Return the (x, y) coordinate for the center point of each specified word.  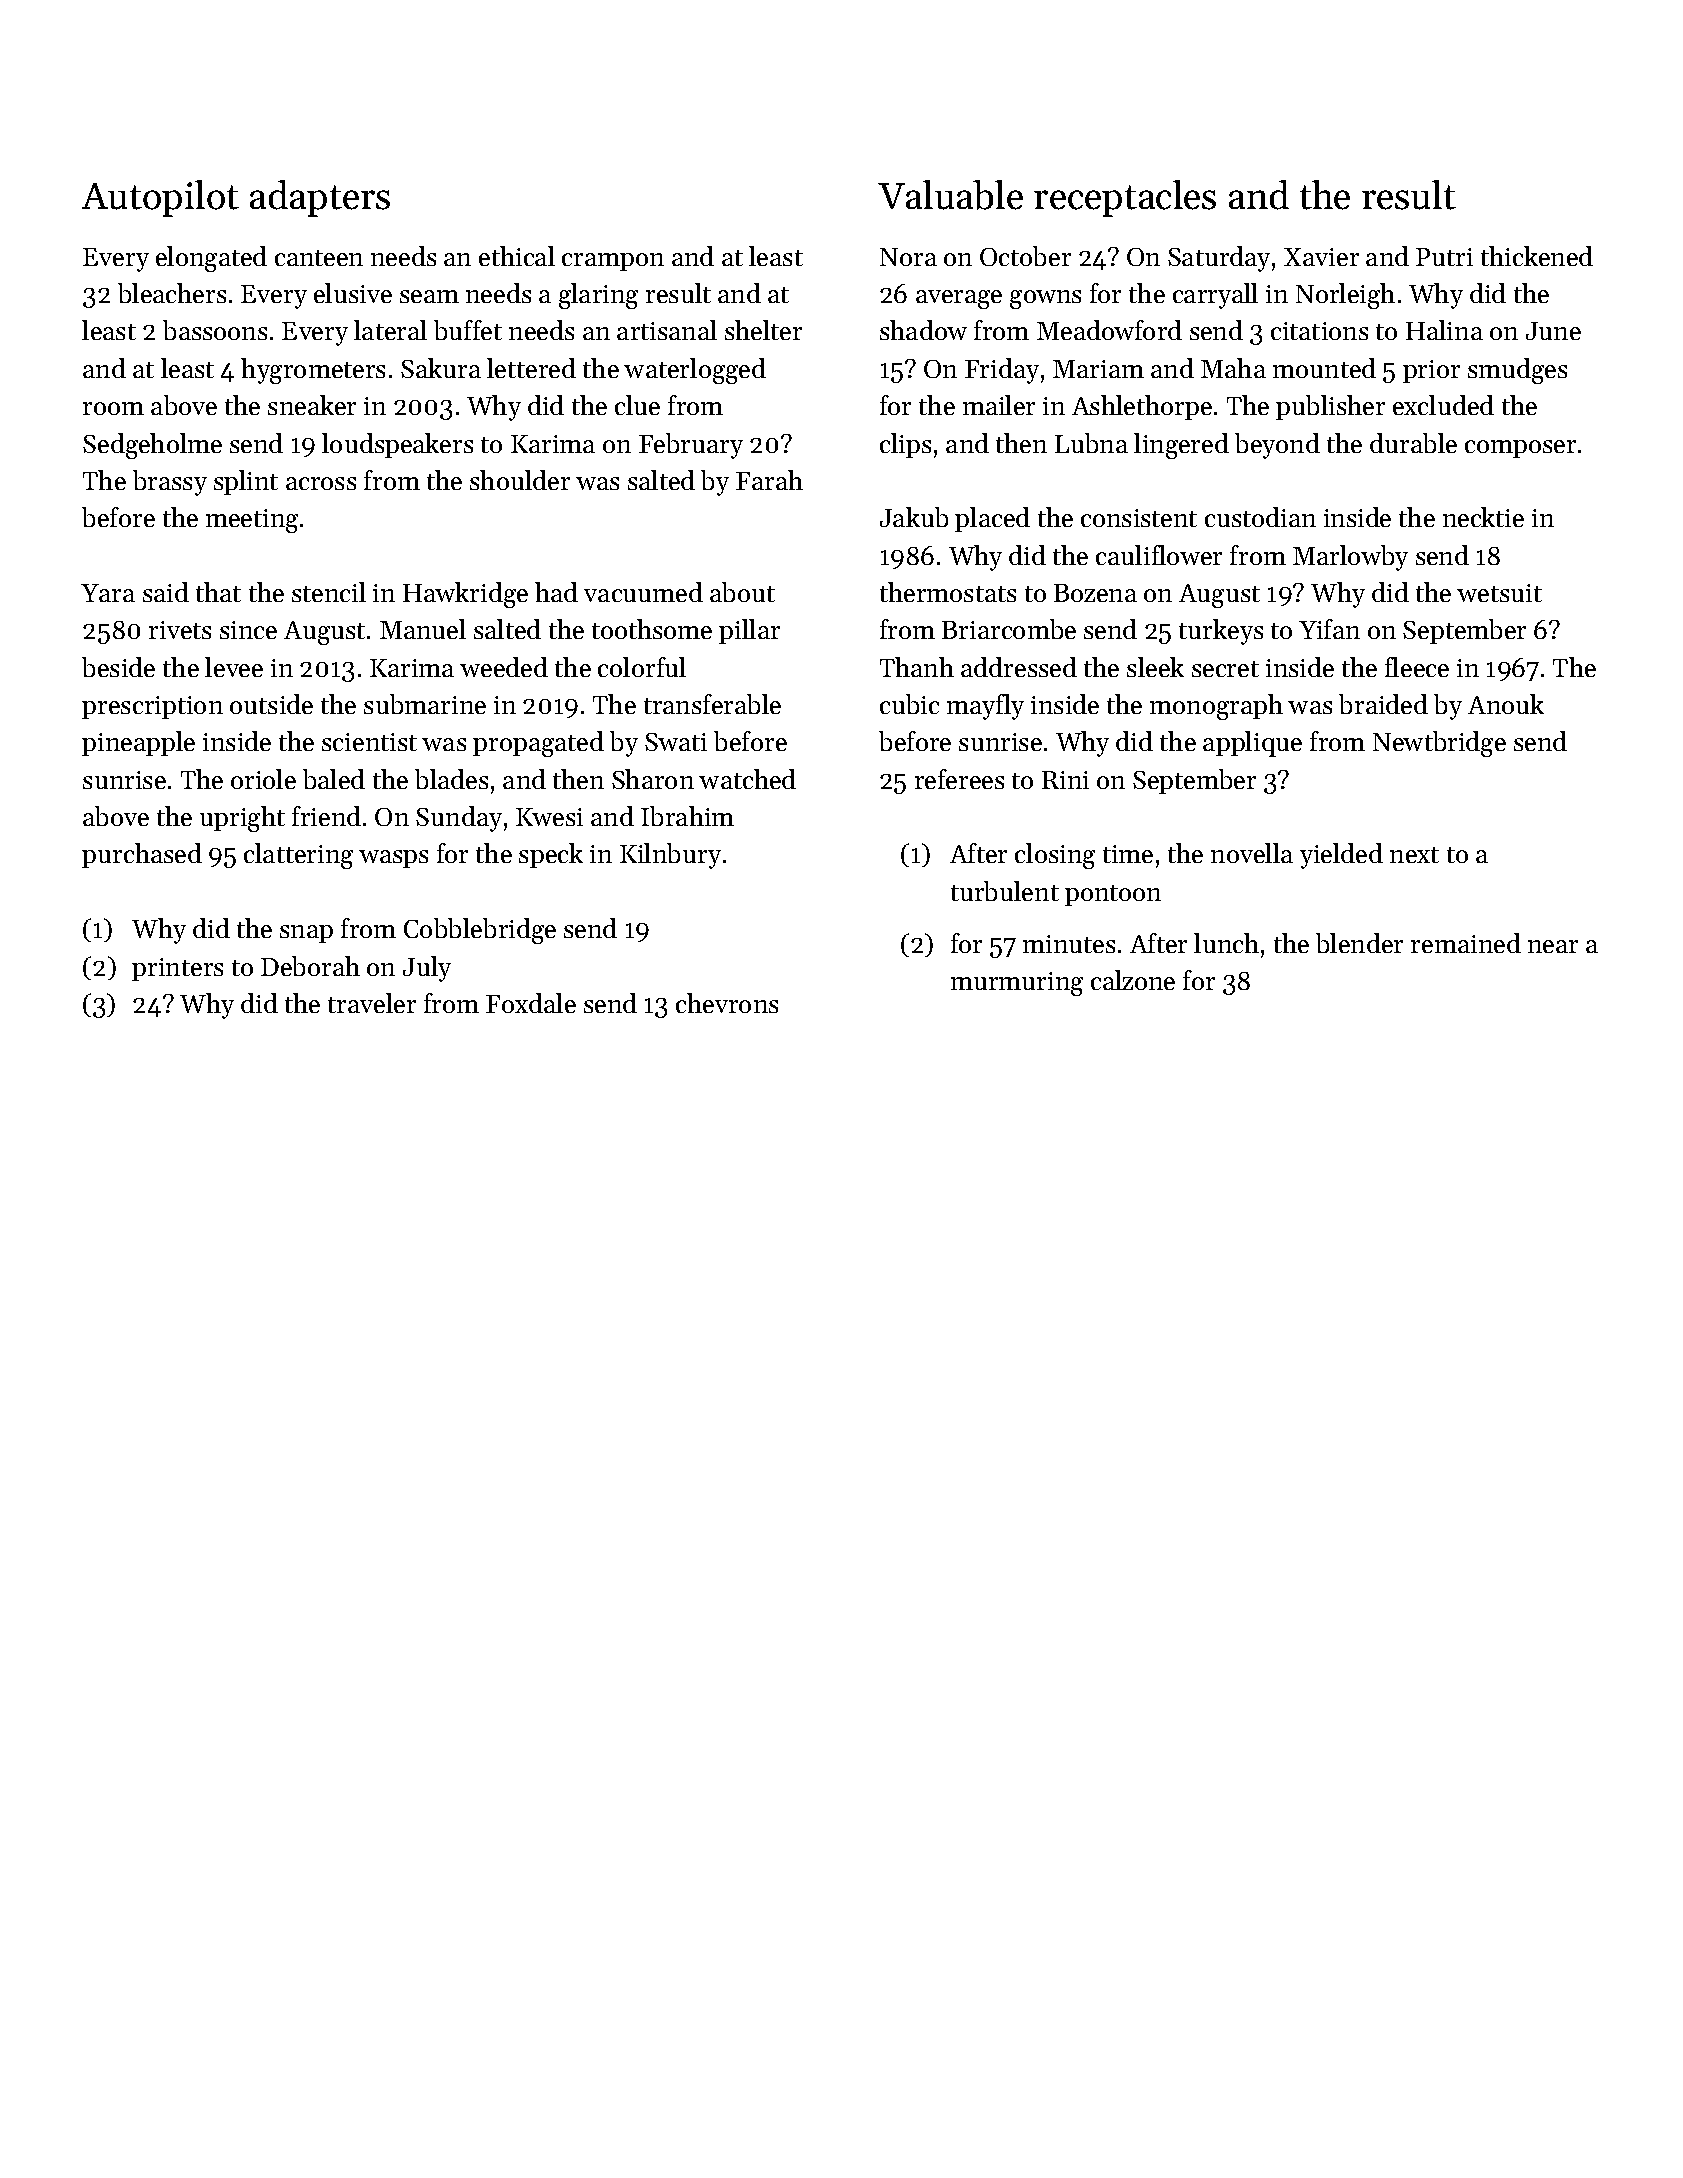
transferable (712, 704)
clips (905, 445)
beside (118, 667)
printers (177, 969)
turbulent (1005, 891)
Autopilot (160, 198)
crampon (613, 262)
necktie (1483, 517)
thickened (1537, 256)
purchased (142, 855)
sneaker (312, 405)
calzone (1133, 980)
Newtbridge (1439, 744)
